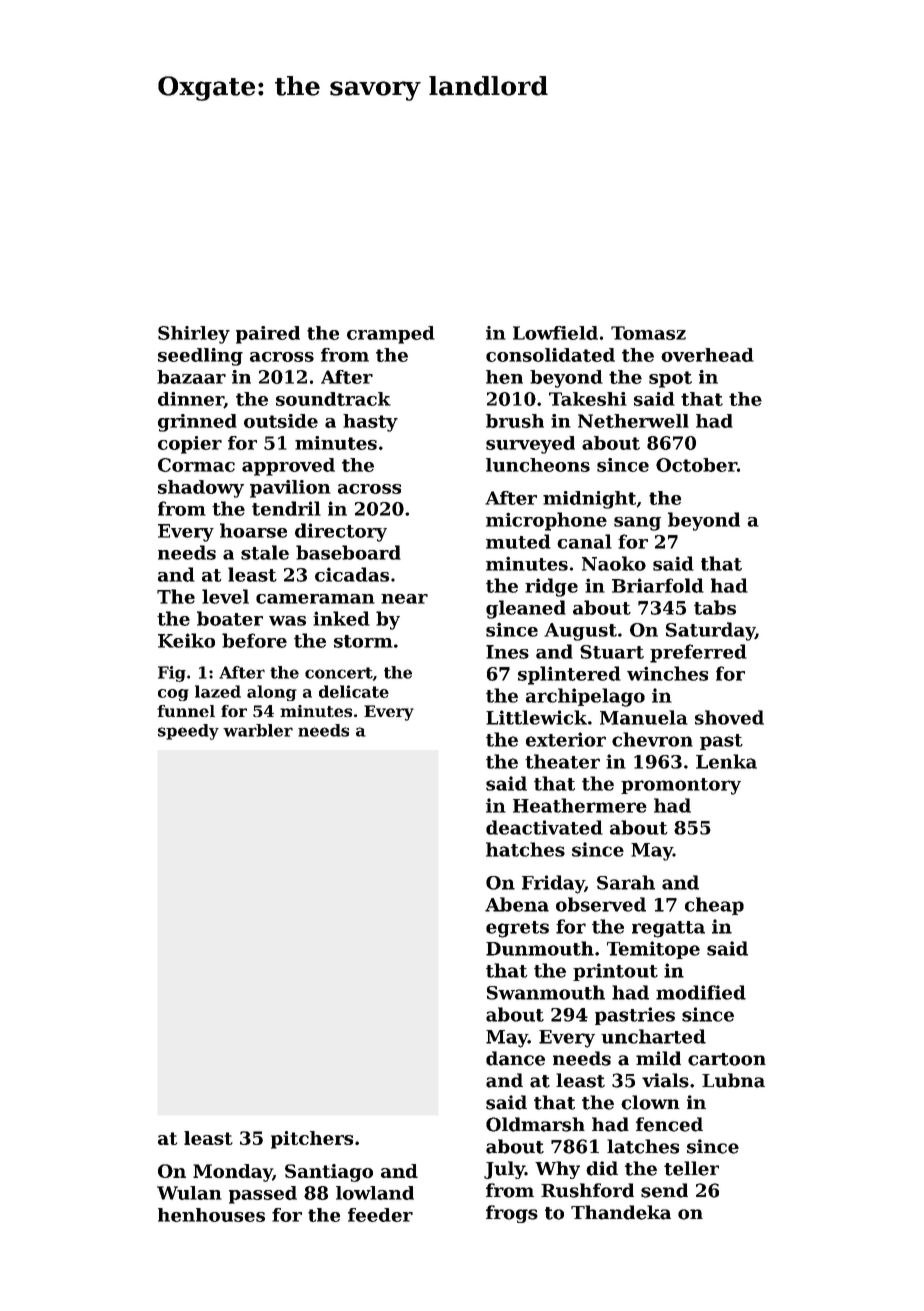 The image size is (924, 1311). What do you see at coordinates (669, 1124) in the document?
I see `fenced` at bounding box center [669, 1124].
